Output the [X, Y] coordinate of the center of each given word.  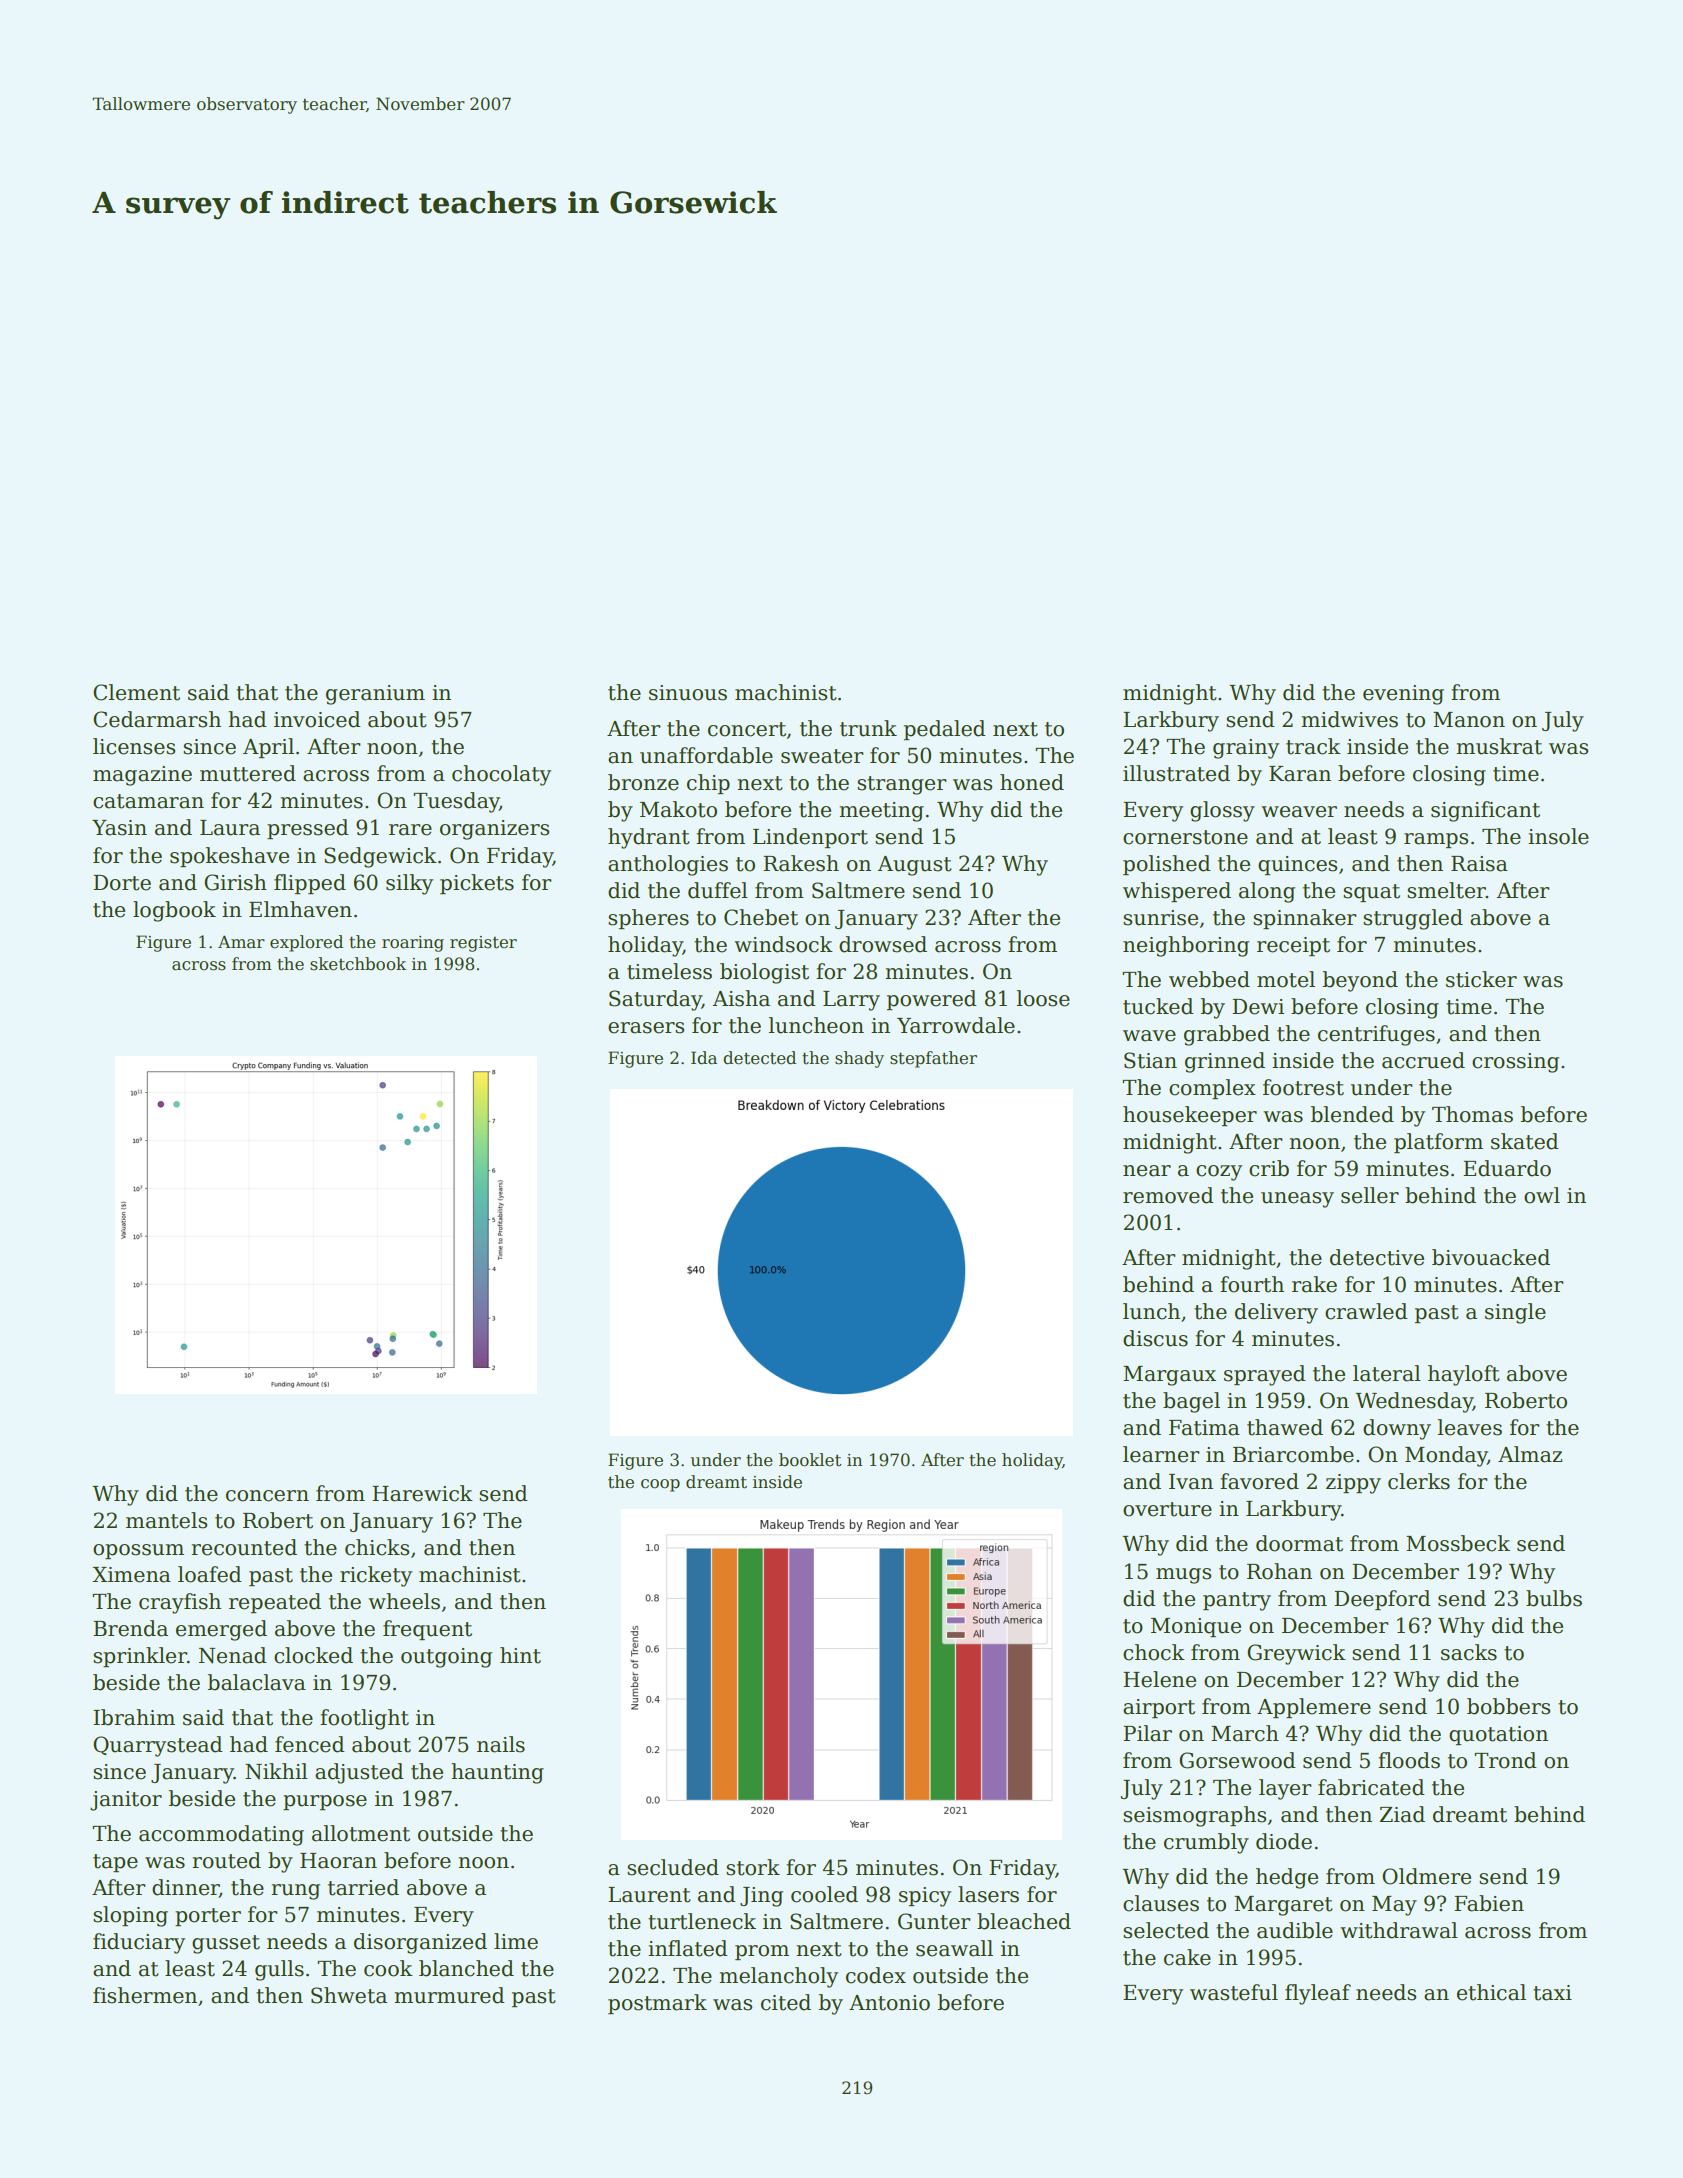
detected [759, 1058]
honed [1032, 782]
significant [1485, 811]
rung [295, 1892]
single [1515, 1313]
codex [876, 1975]
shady [859, 1059]
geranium [375, 695]
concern [267, 1496]
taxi [1552, 1993]
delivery [1276, 1313]
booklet [810, 1460]
